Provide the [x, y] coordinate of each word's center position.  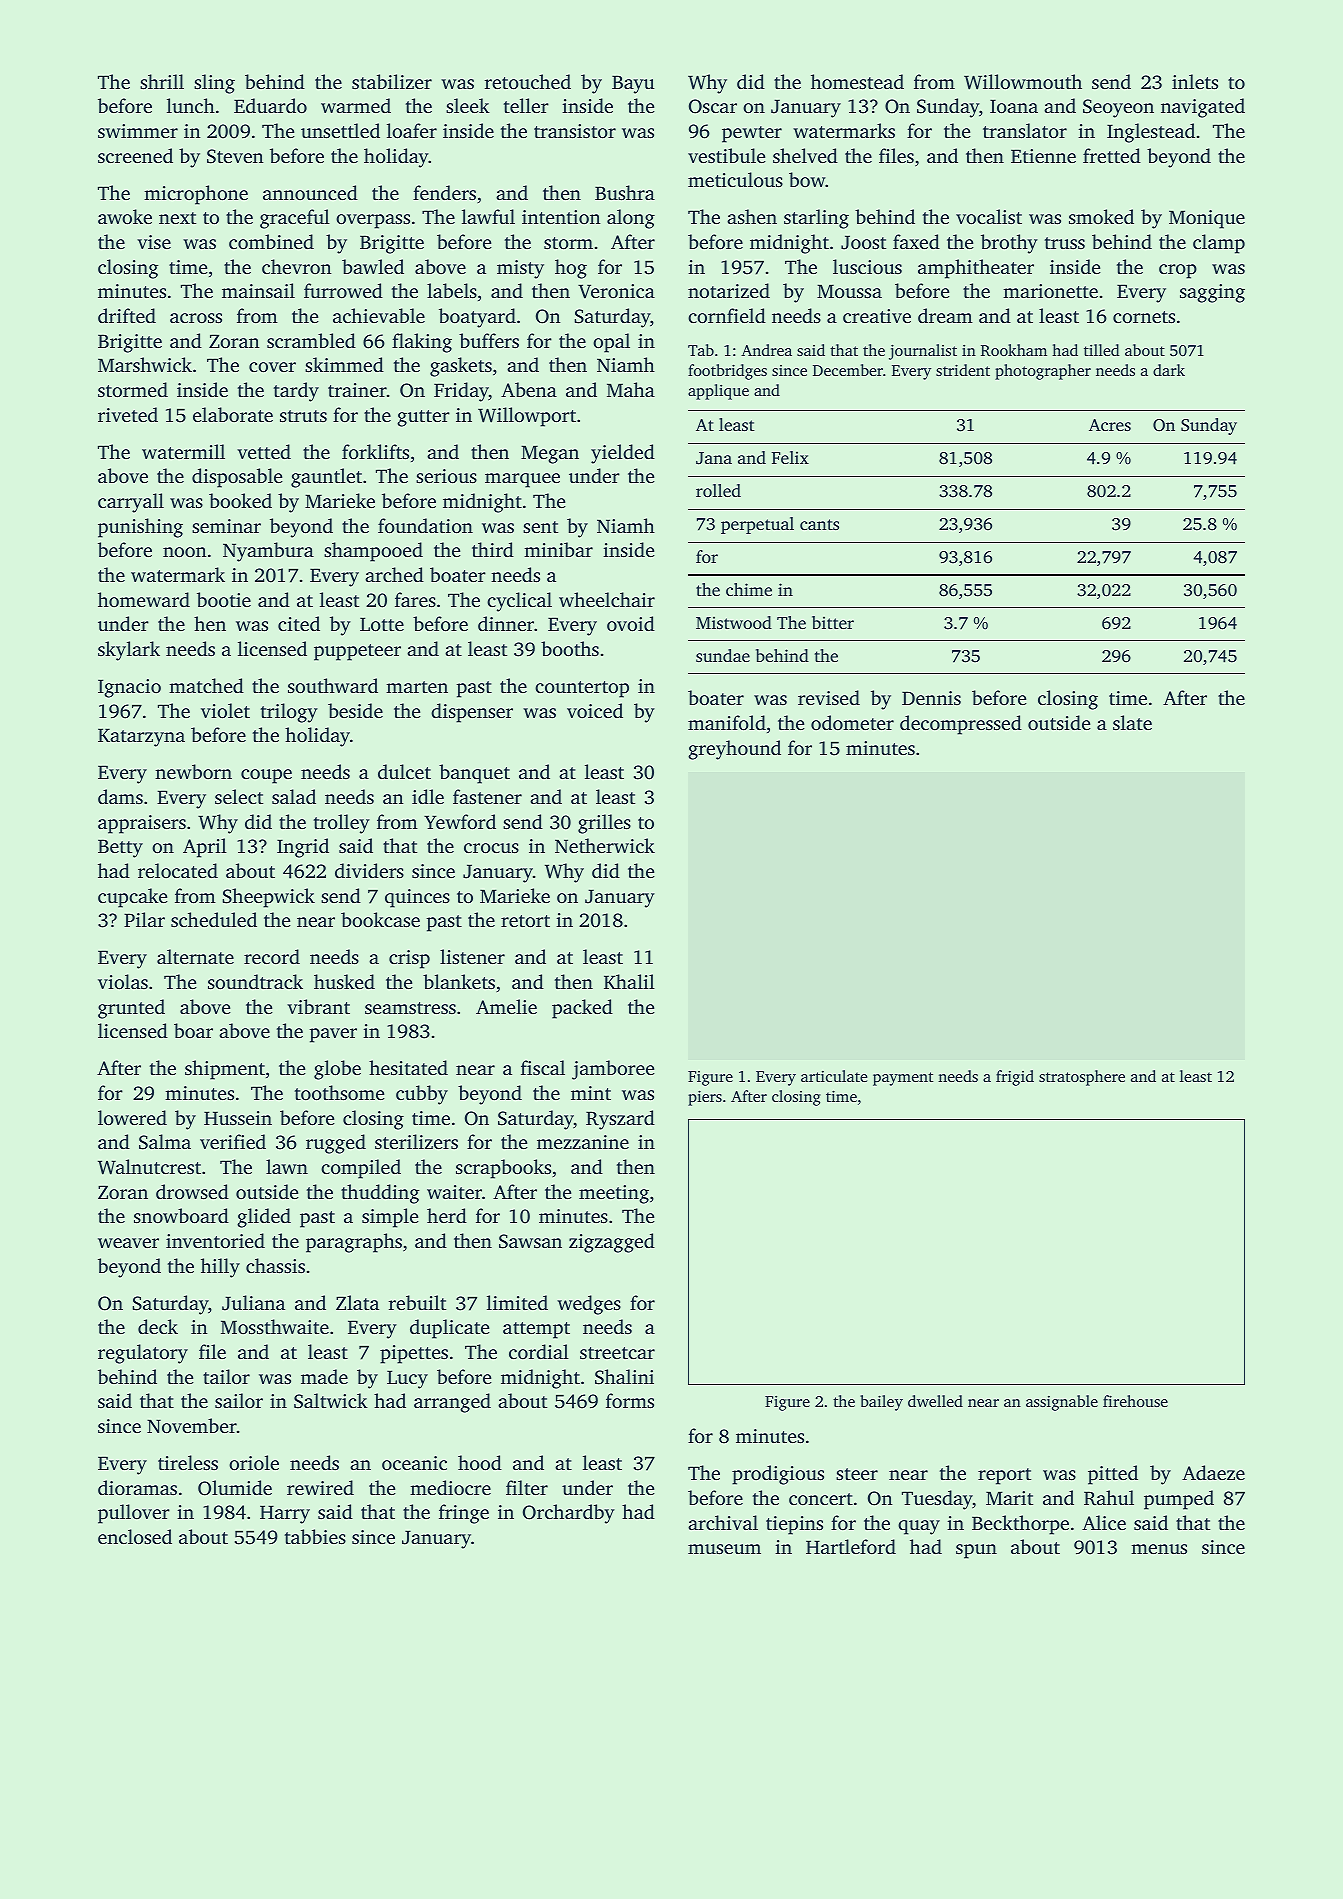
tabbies [315, 1536]
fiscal [543, 1067]
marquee [522, 480]
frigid [1015, 1078]
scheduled [214, 919]
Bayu [633, 84]
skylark [129, 651]
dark [1169, 370]
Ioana [1014, 106]
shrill [162, 81]
